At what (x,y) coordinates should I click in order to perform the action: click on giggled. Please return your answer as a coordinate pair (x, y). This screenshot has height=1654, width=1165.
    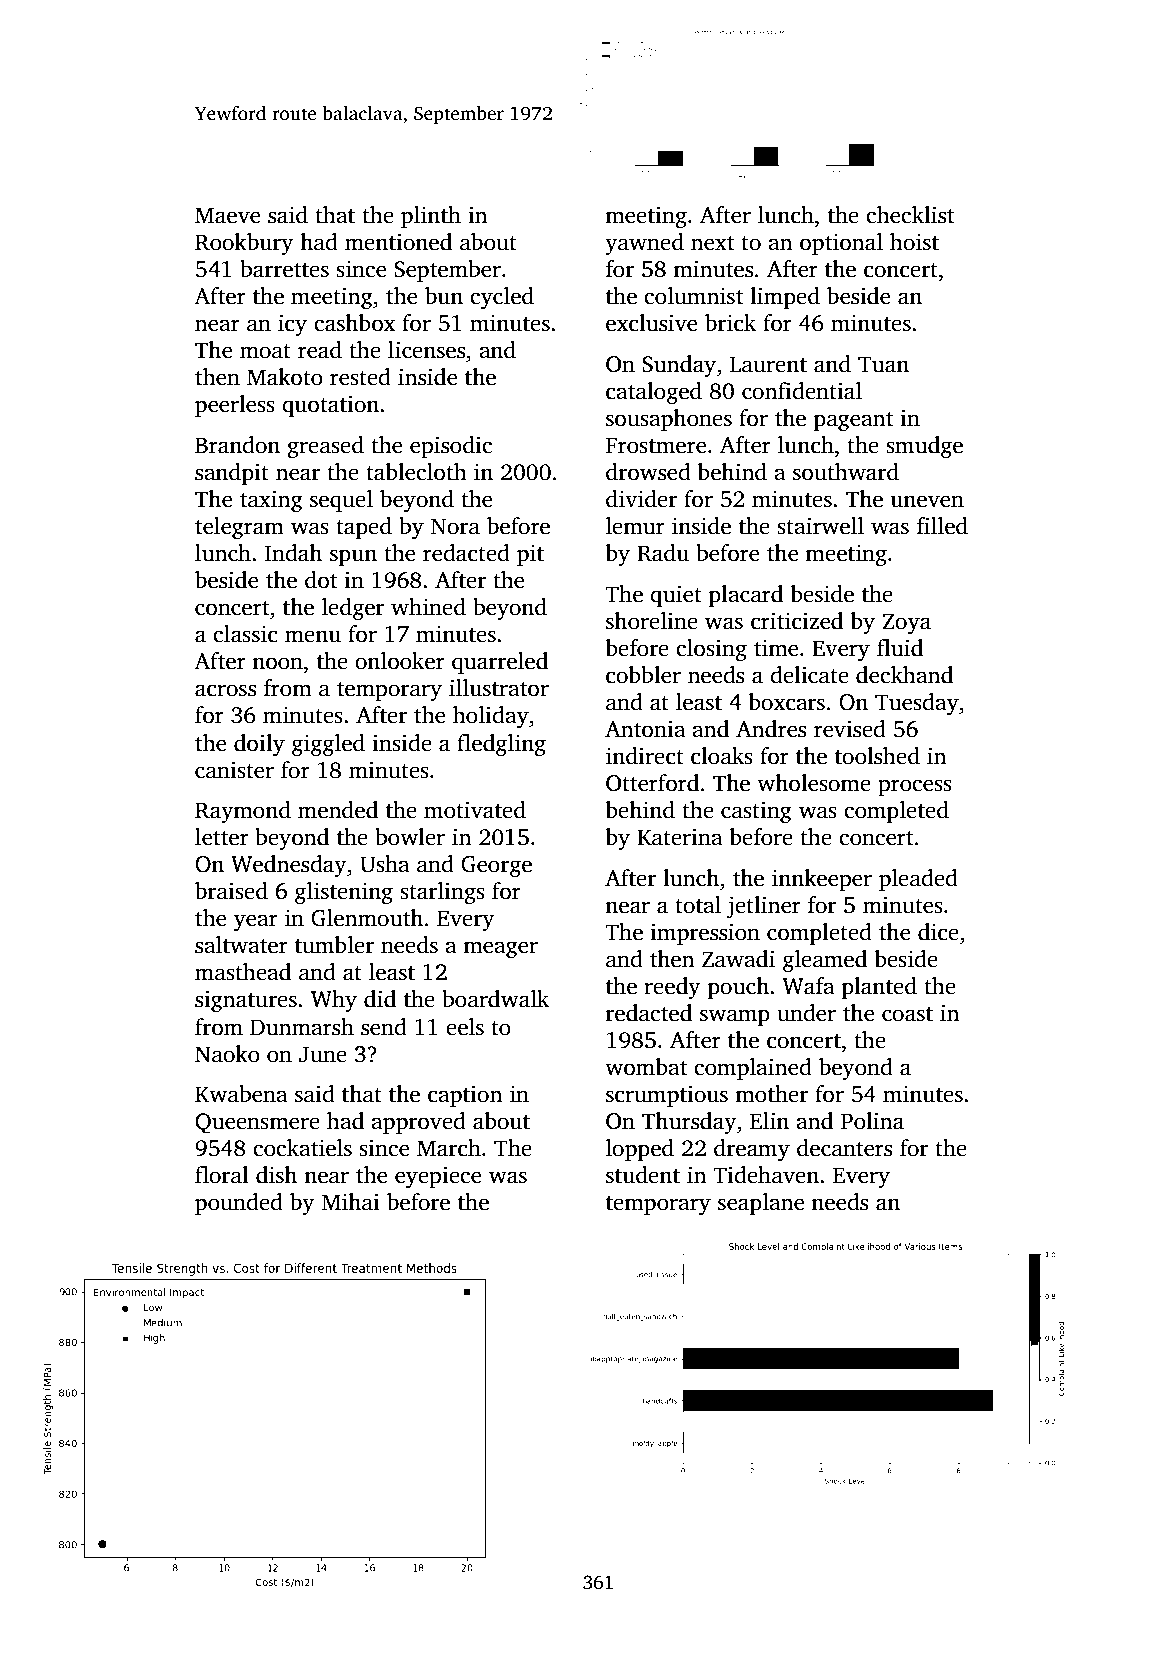
    Looking at the image, I should click on (328, 745).
